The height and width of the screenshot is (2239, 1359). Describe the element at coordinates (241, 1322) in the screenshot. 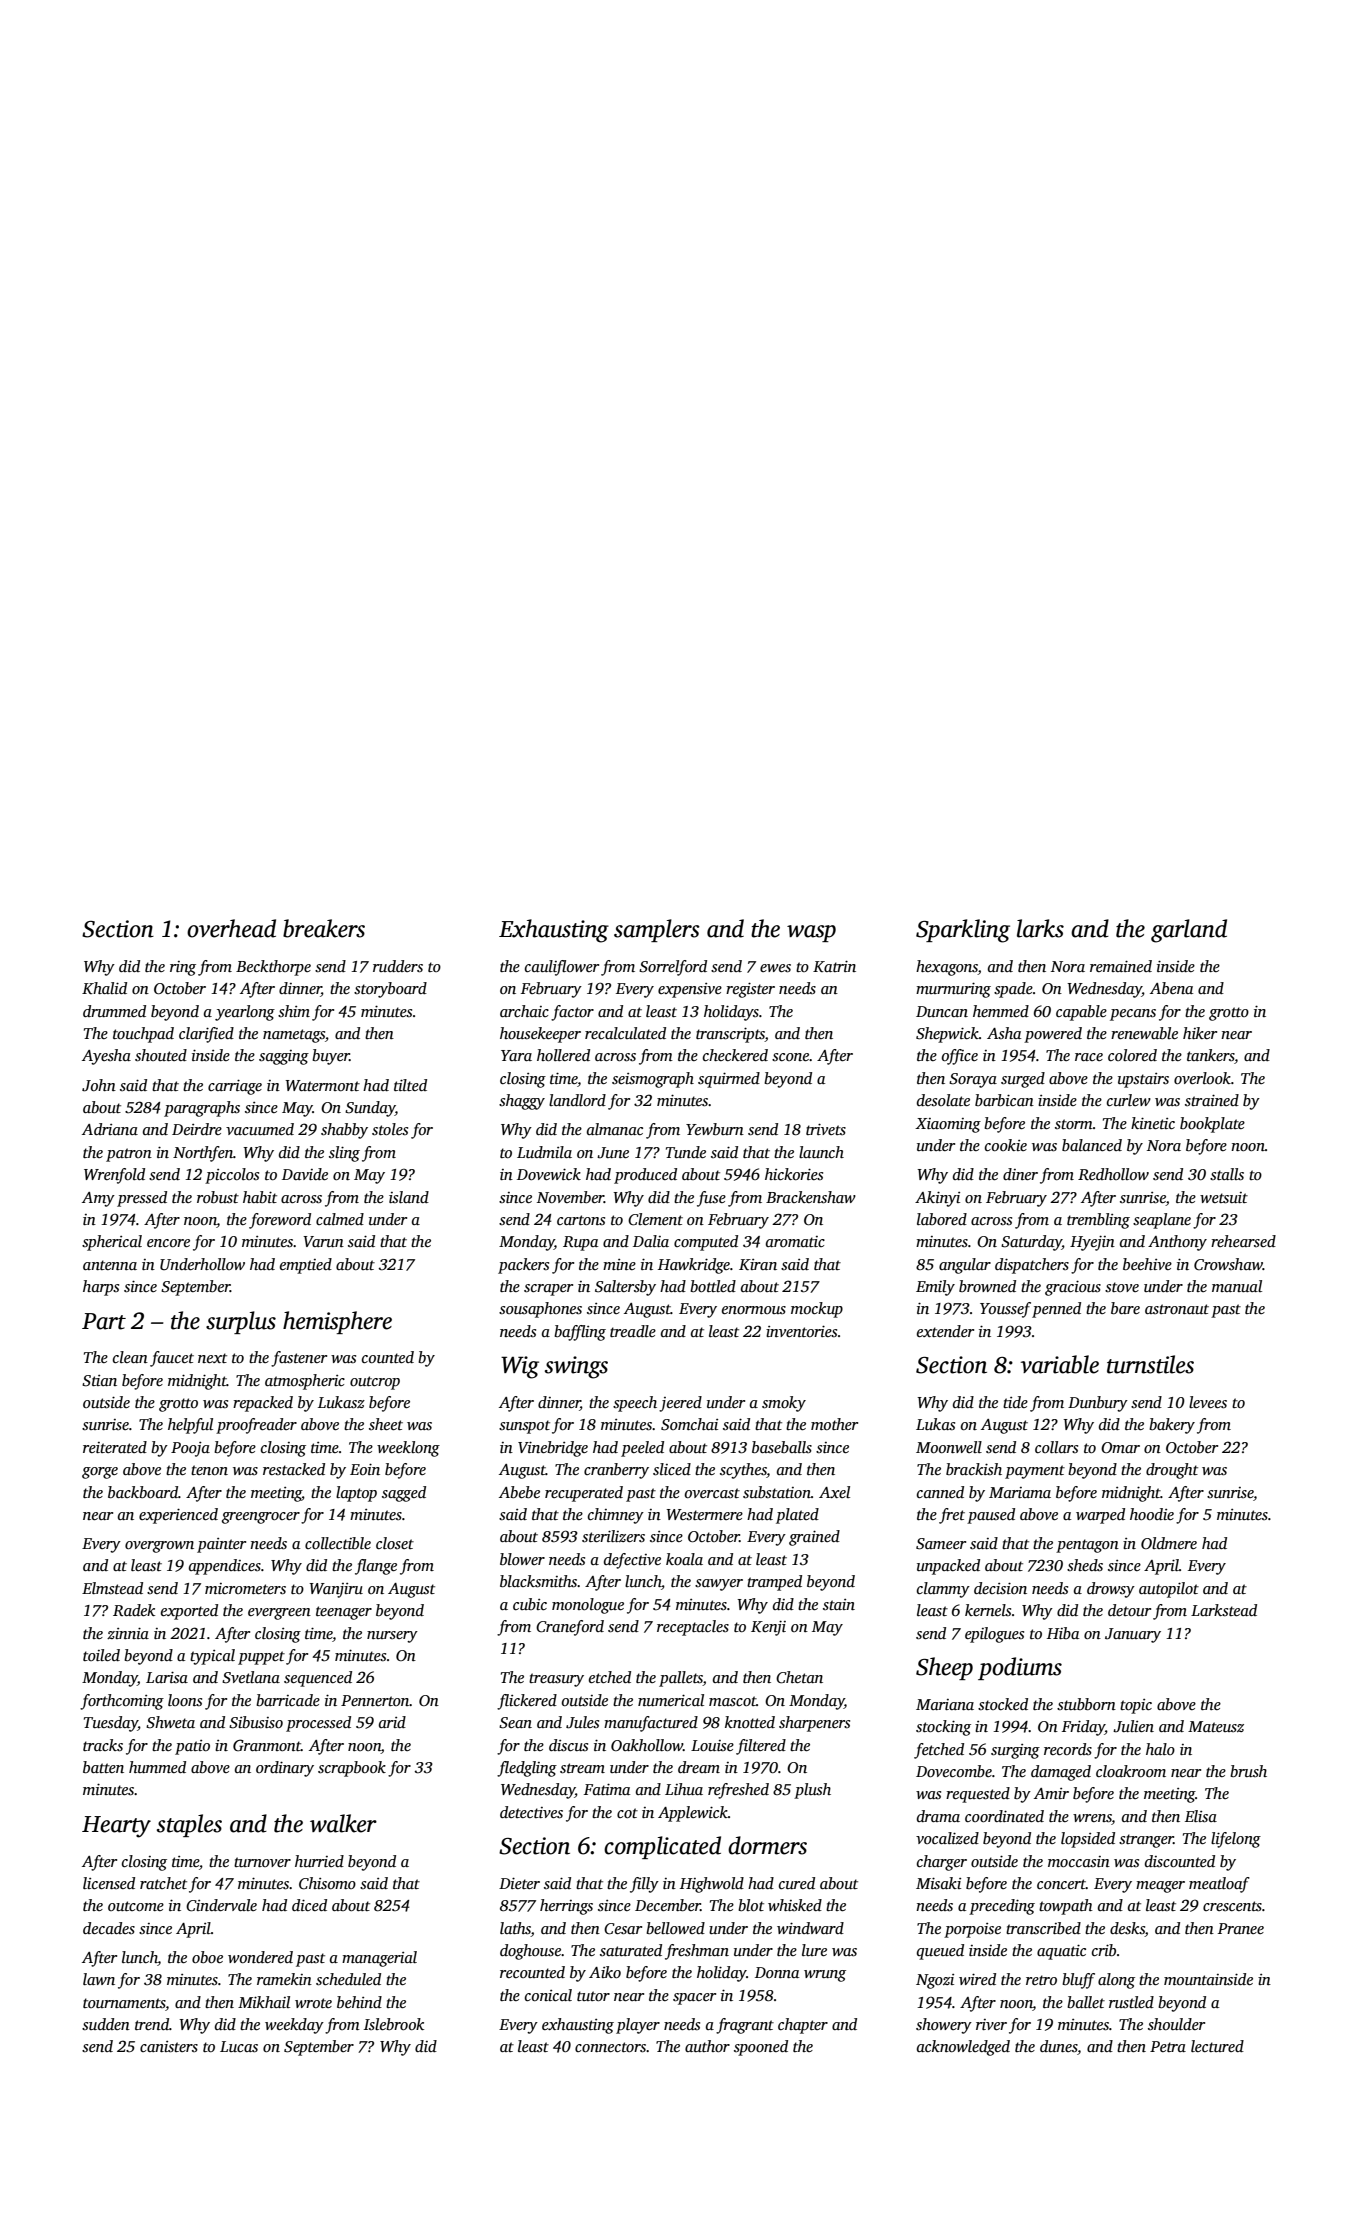

I see `surplus` at that location.
